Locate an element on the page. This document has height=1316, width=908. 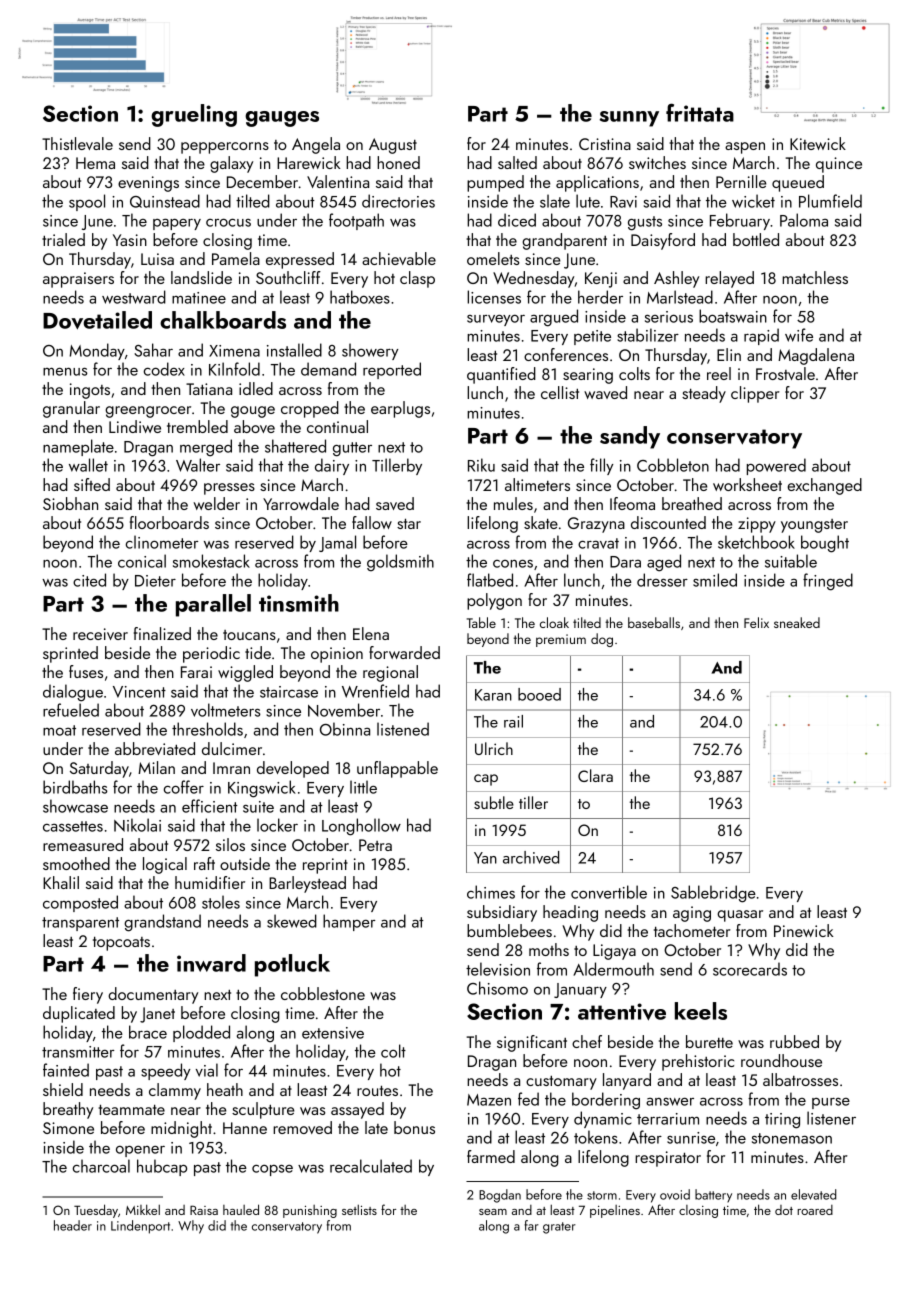
hauled is located at coordinates (241, 1209).
